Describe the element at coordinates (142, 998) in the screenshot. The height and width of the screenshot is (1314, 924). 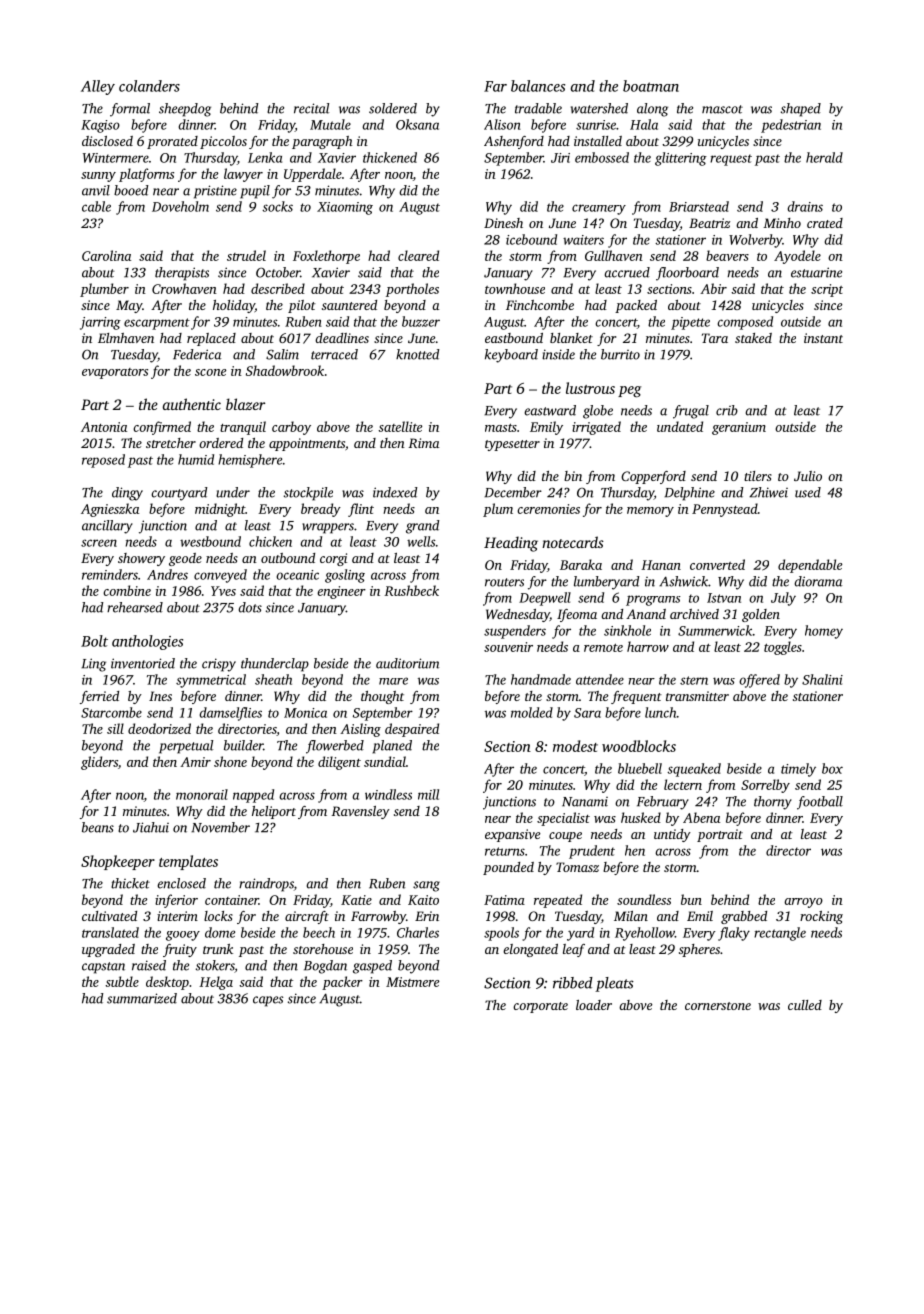
I see `summarized` at that location.
